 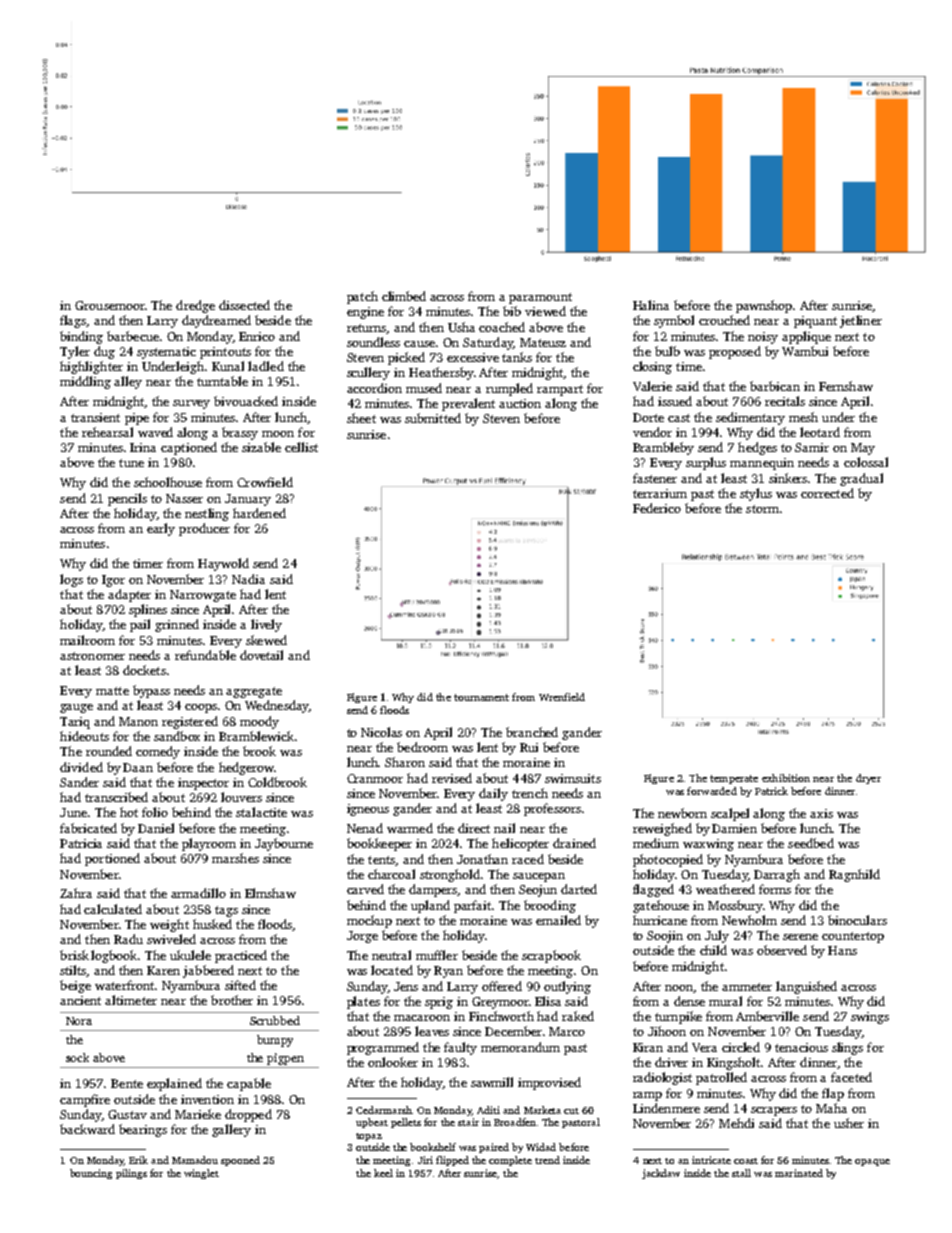 What do you see at coordinates (244, 305) in the document?
I see `dissected` at bounding box center [244, 305].
